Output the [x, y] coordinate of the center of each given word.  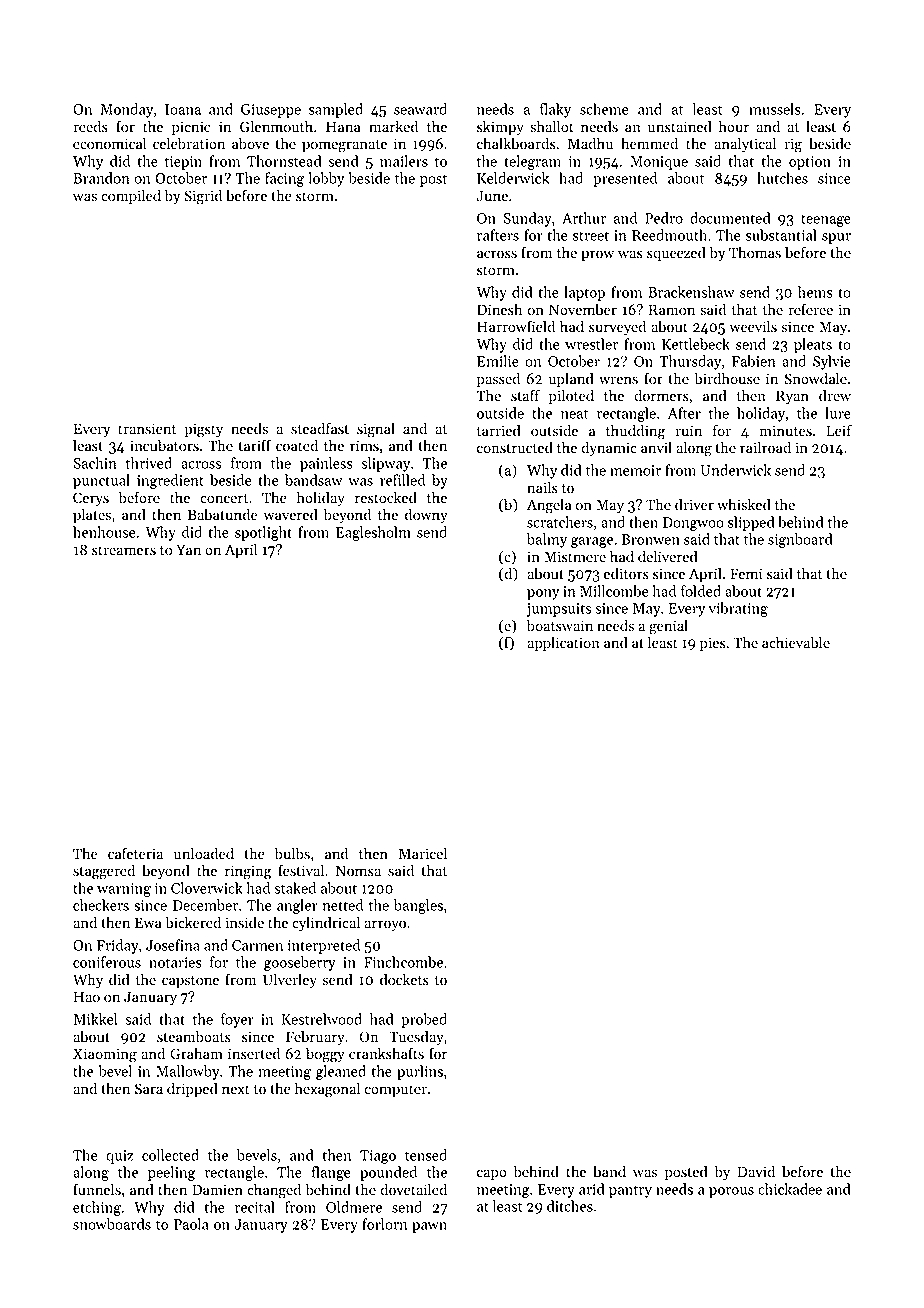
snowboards [112, 1224]
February [315, 1037]
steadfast [320, 428]
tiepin [183, 163]
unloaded [204, 853]
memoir [635, 470]
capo [492, 1174]
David [756, 1171]
